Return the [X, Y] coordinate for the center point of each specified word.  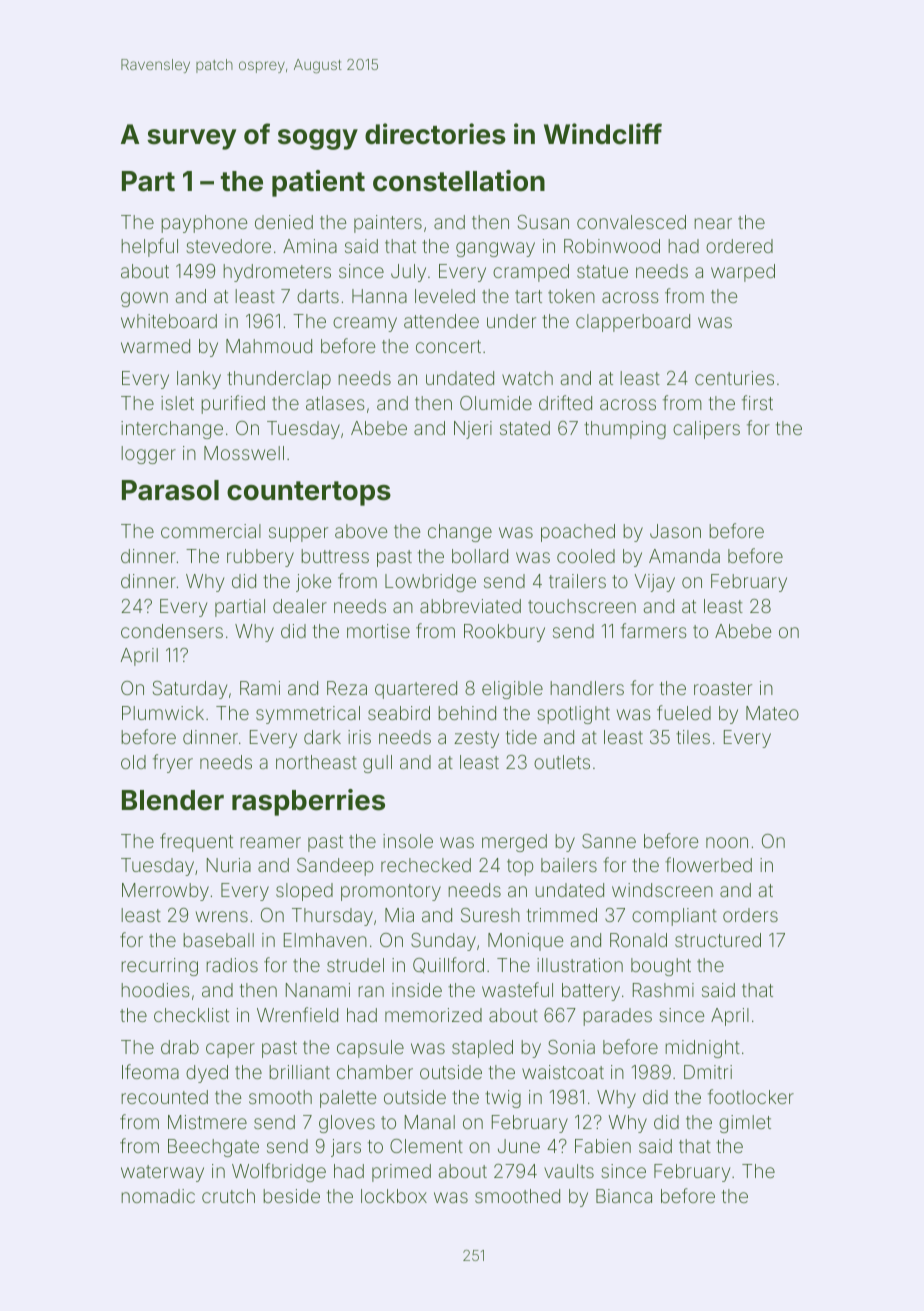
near [713, 223]
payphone [204, 224]
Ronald [638, 940]
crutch [228, 1196]
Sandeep [335, 867]
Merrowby [165, 892]
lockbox [394, 1196]
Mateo [772, 713]
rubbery [260, 558]
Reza [347, 688]
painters [388, 224]
